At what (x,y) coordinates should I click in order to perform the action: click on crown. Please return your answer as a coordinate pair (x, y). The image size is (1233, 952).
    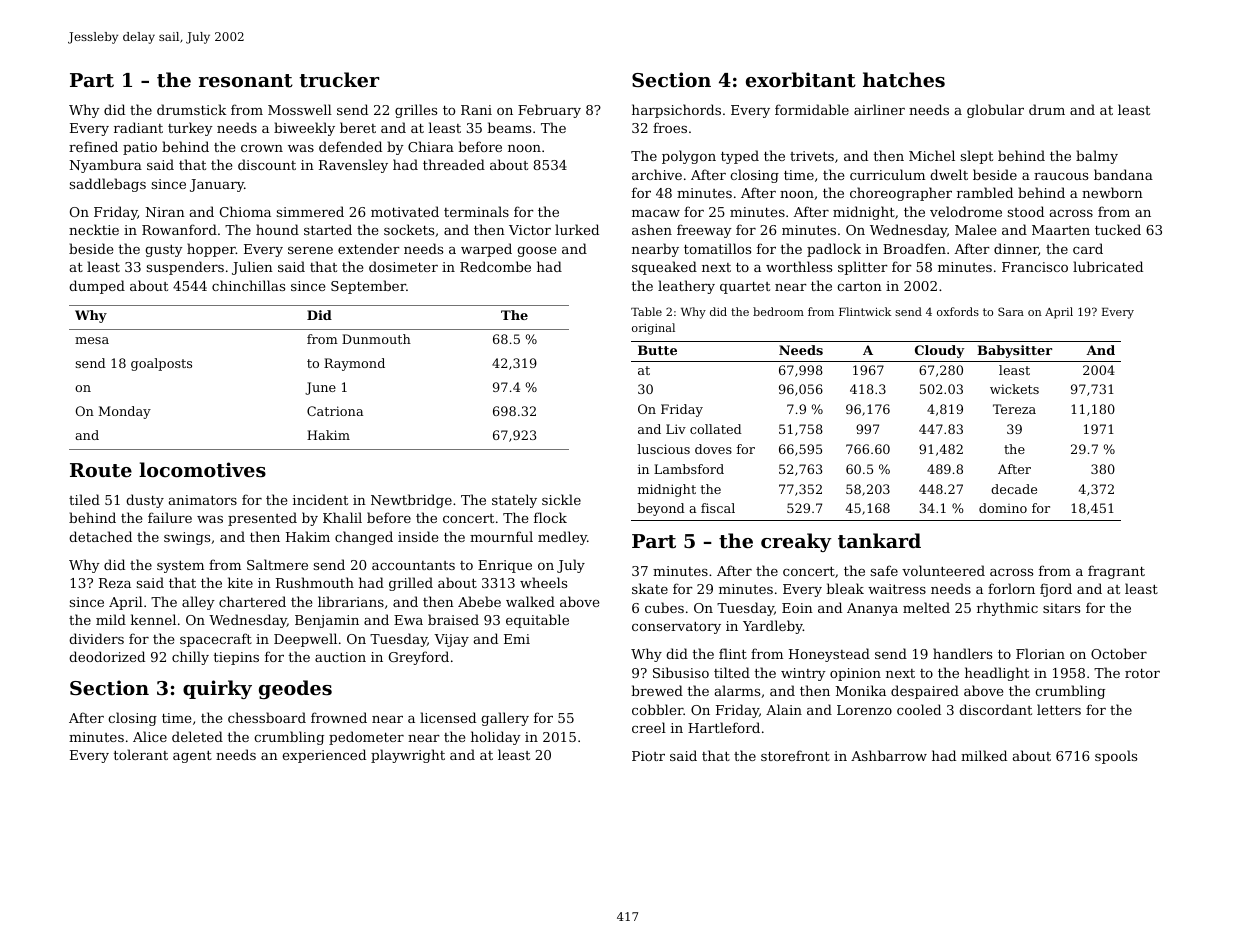
    Looking at the image, I should click on (262, 148).
